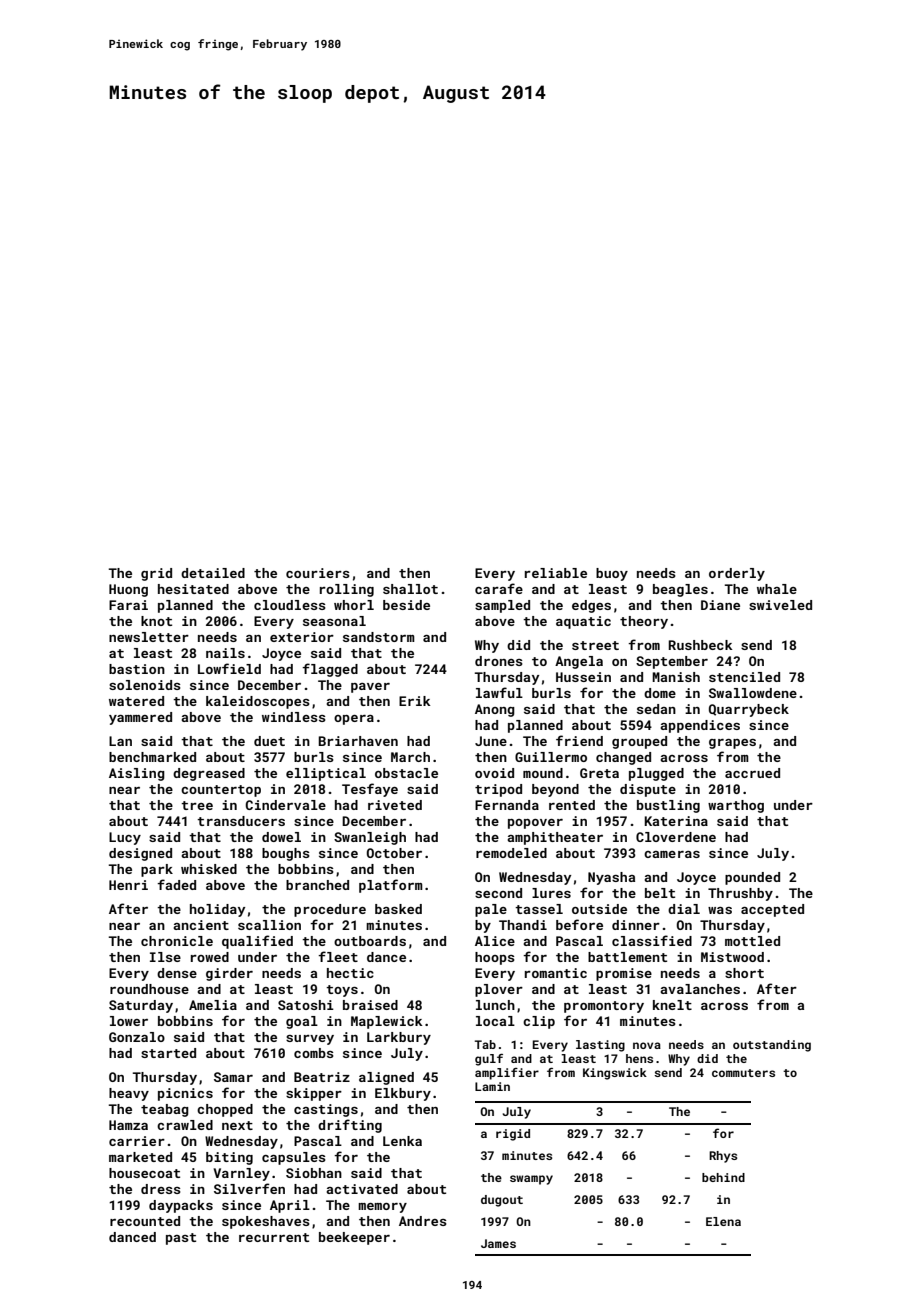  Describe the element at coordinates (379, 637) in the screenshot. I see `sandstorm` at that location.
